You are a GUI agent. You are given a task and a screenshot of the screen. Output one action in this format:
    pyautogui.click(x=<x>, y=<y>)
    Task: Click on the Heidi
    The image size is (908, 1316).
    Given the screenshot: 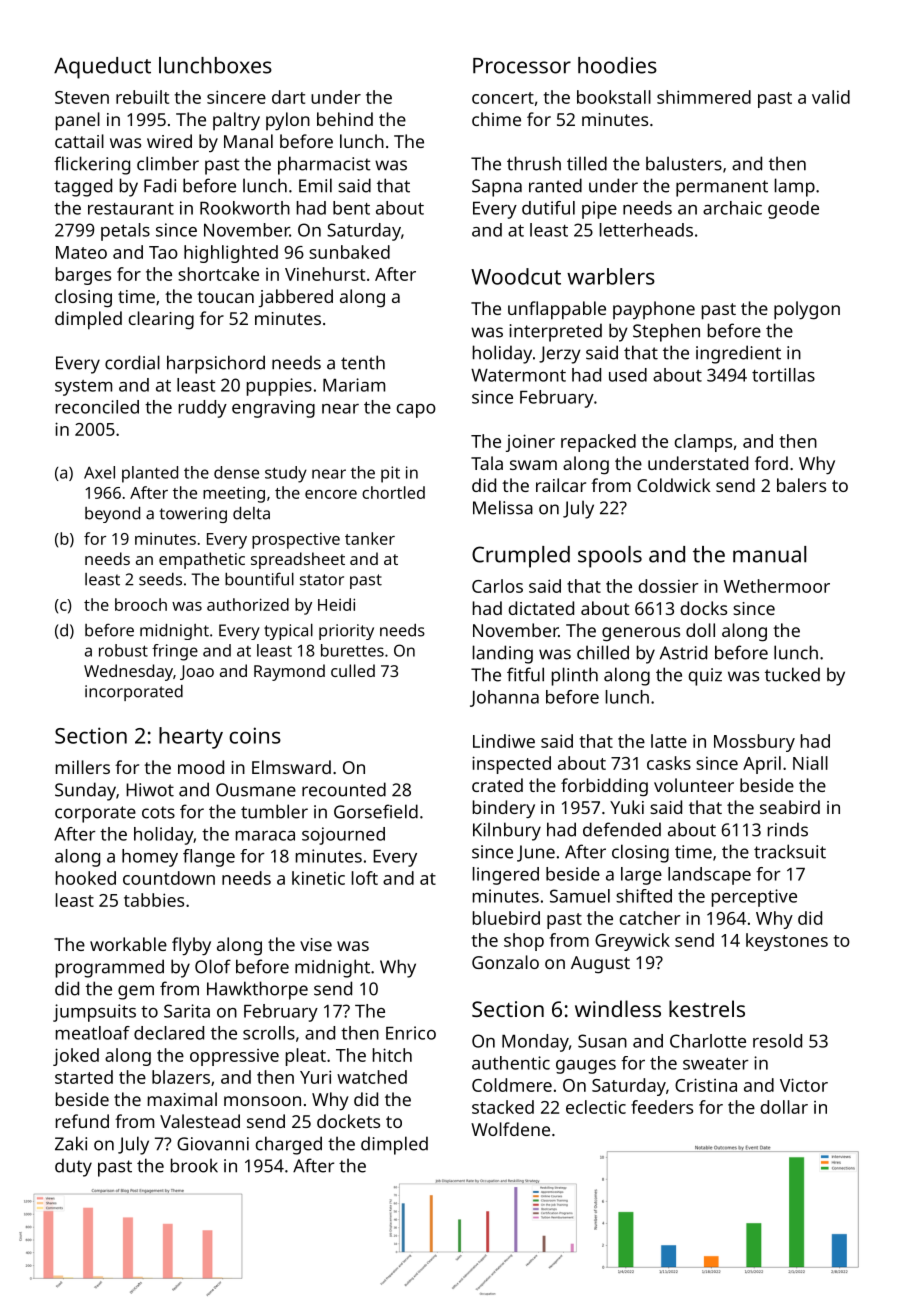 What is the action you would take?
    pyautogui.click(x=336, y=604)
